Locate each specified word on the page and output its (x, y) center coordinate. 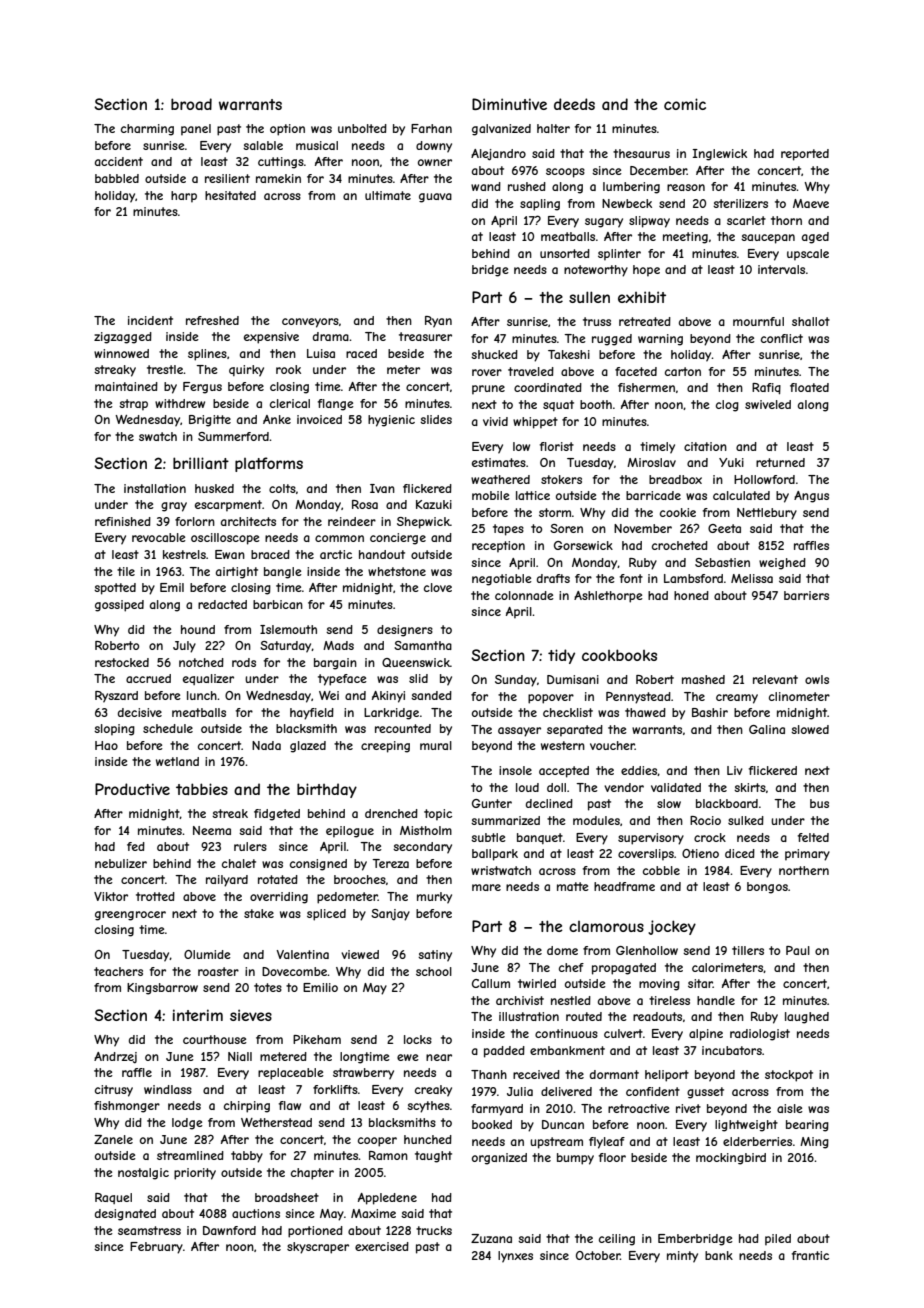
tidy (561, 656)
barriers (806, 595)
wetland (177, 761)
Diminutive (509, 104)
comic (685, 104)
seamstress (149, 1230)
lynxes (515, 1257)
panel (196, 130)
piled (778, 1240)
